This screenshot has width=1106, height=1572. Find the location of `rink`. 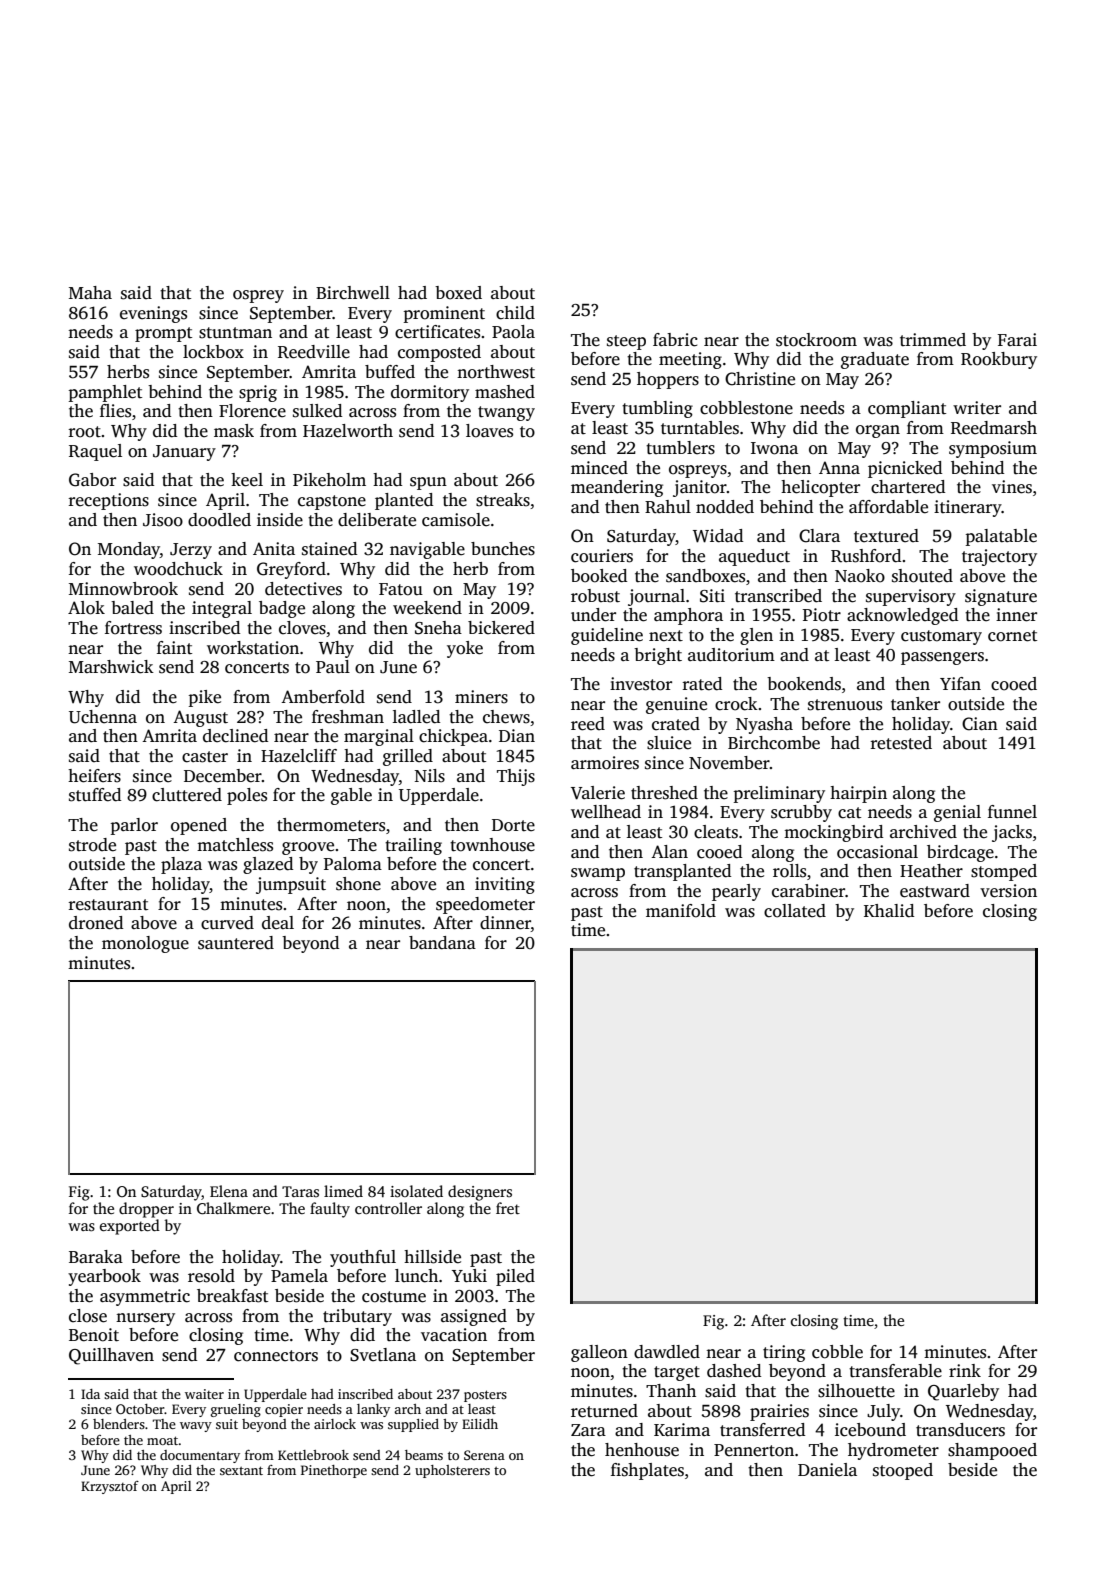

rink is located at coordinates (965, 1370).
